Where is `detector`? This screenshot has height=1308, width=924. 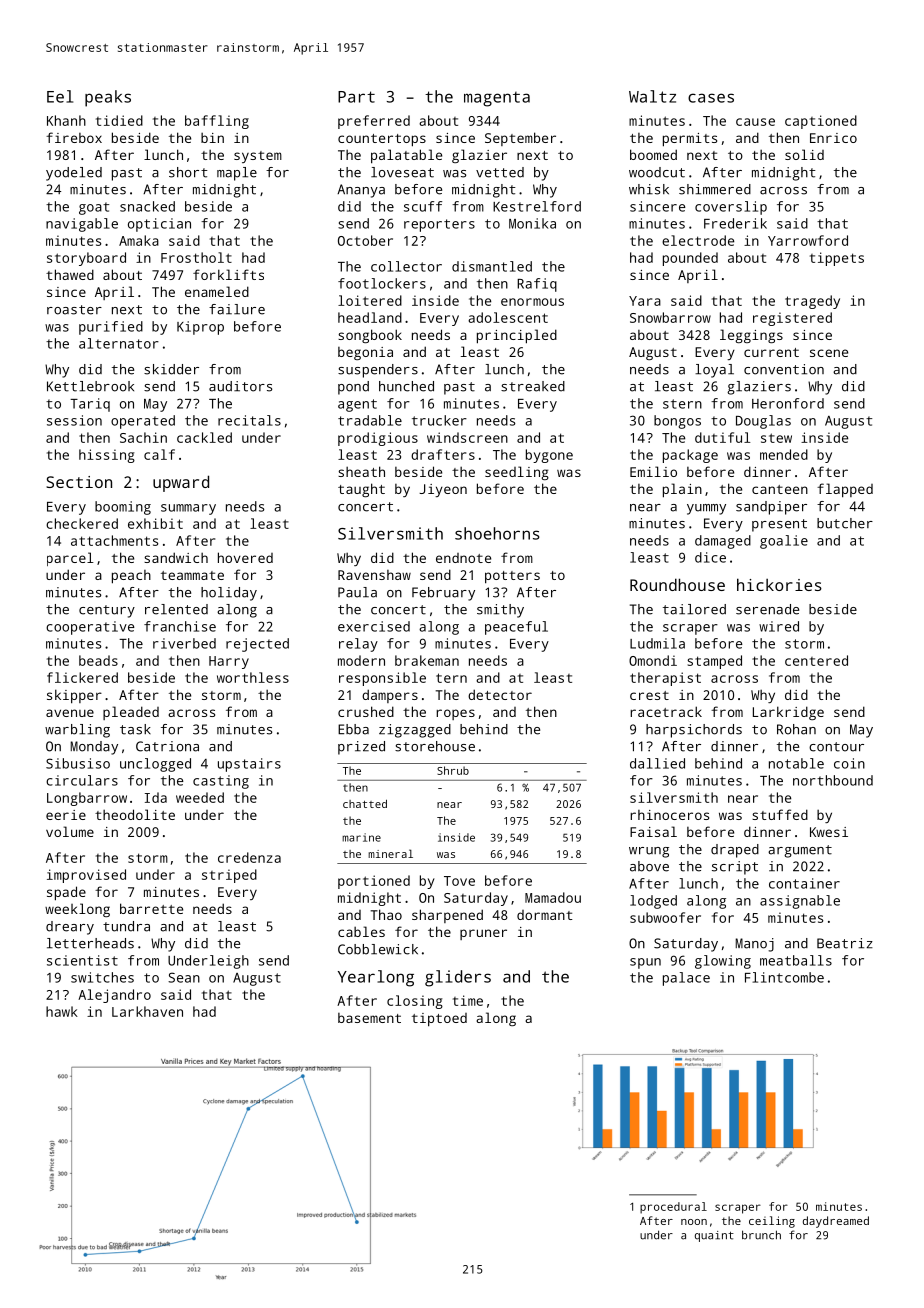
detector is located at coordinates (500, 694).
